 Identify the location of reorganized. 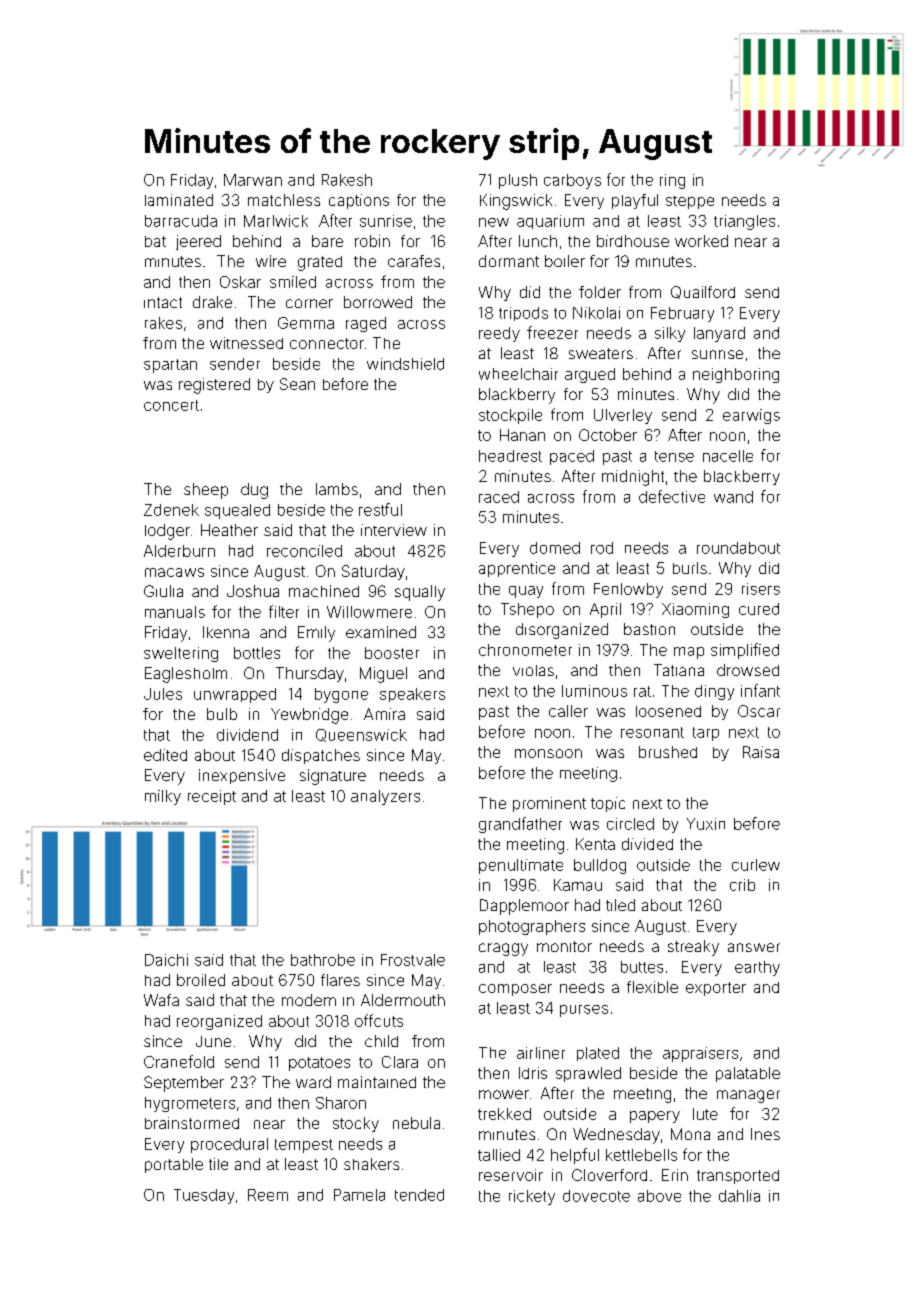
(219, 1022).
